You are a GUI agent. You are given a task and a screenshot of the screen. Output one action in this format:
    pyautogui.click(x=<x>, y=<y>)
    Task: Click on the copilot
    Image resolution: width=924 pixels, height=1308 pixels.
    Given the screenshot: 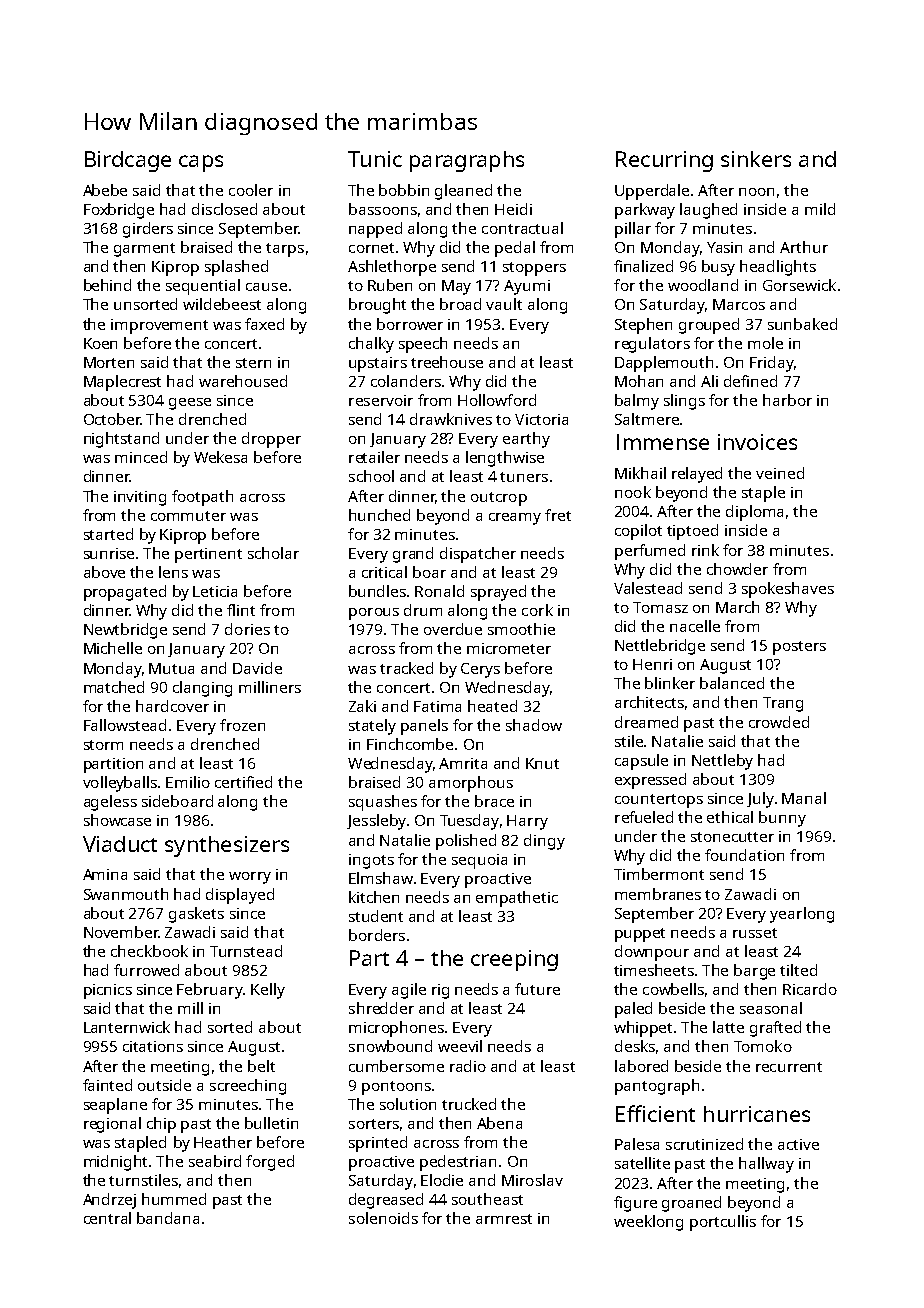 What is the action you would take?
    pyautogui.click(x=638, y=532)
